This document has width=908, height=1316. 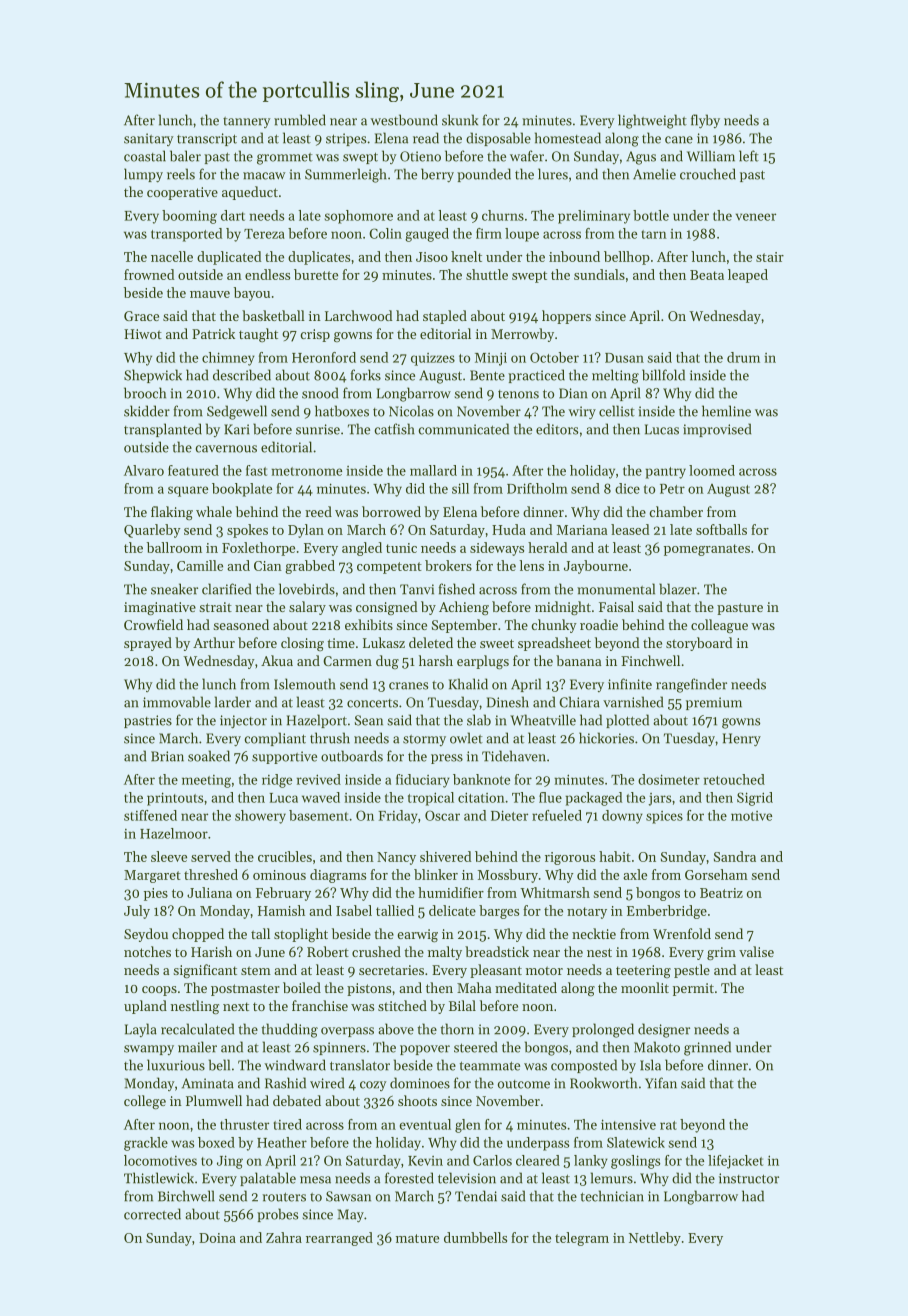 I want to click on pies, so click(x=156, y=894).
